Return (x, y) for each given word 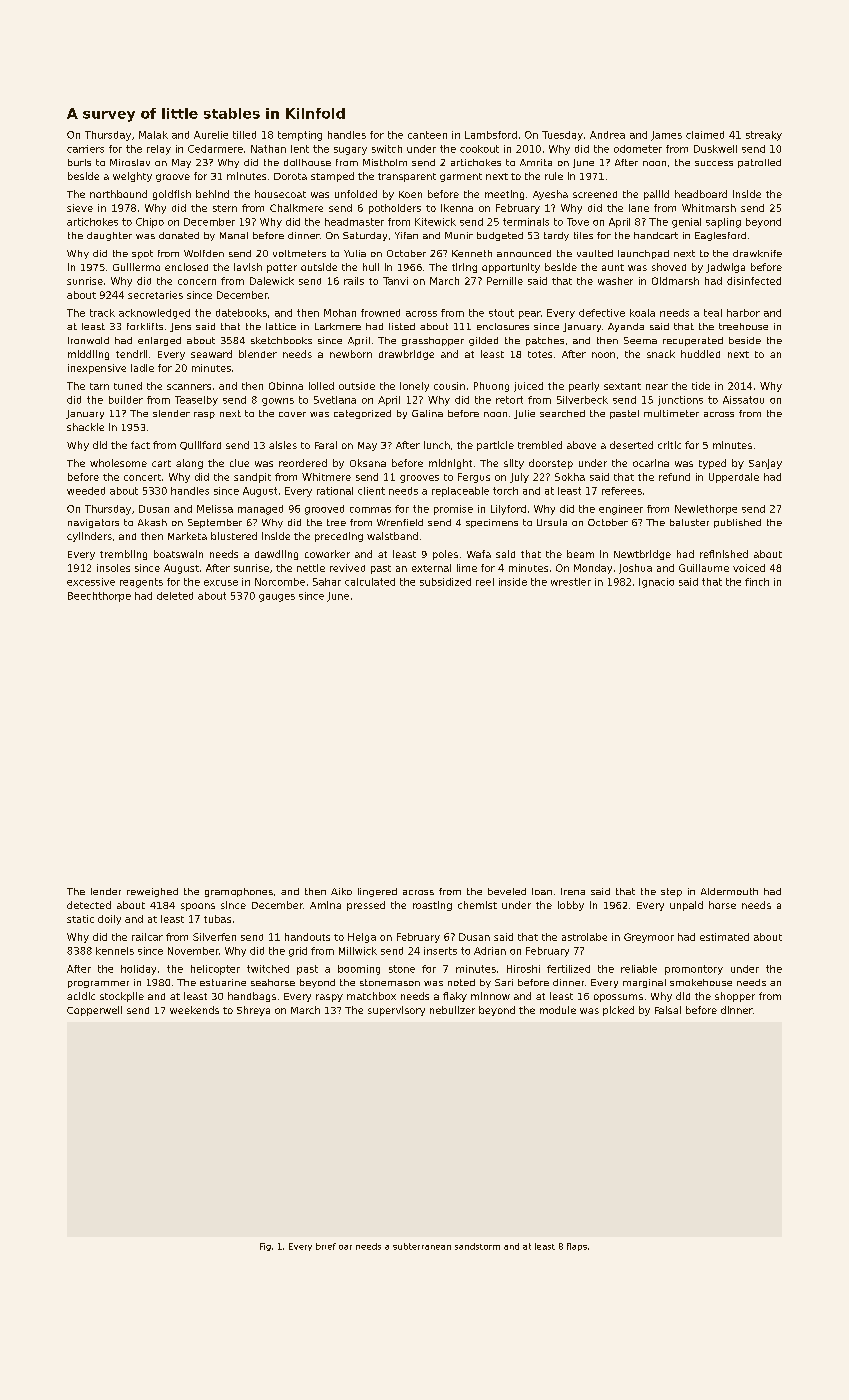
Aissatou (743, 400)
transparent (407, 177)
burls (79, 162)
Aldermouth (729, 891)
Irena (573, 891)
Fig (265, 1247)
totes (540, 354)
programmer (98, 984)
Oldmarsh (675, 281)
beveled (507, 891)
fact (140, 445)
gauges (277, 598)
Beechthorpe (99, 597)
